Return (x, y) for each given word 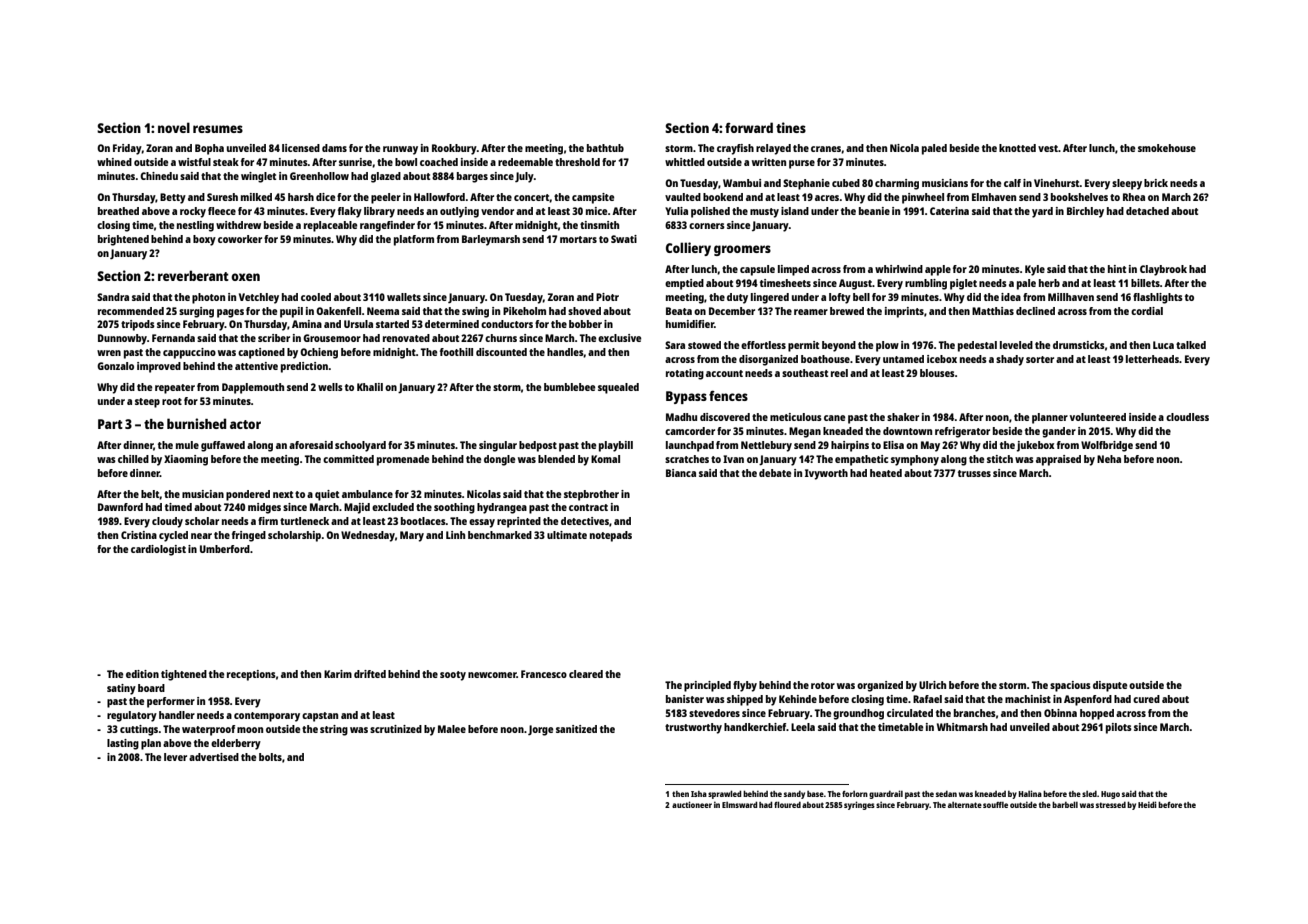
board (151, 688)
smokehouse (1167, 148)
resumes (218, 129)
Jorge (540, 730)
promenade (403, 460)
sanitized (576, 729)
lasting (123, 744)
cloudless (1187, 417)
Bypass (686, 397)
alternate (965, 805)
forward (749, 127)
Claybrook (1163, 270)
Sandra (113, 297)
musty (764, 213)
